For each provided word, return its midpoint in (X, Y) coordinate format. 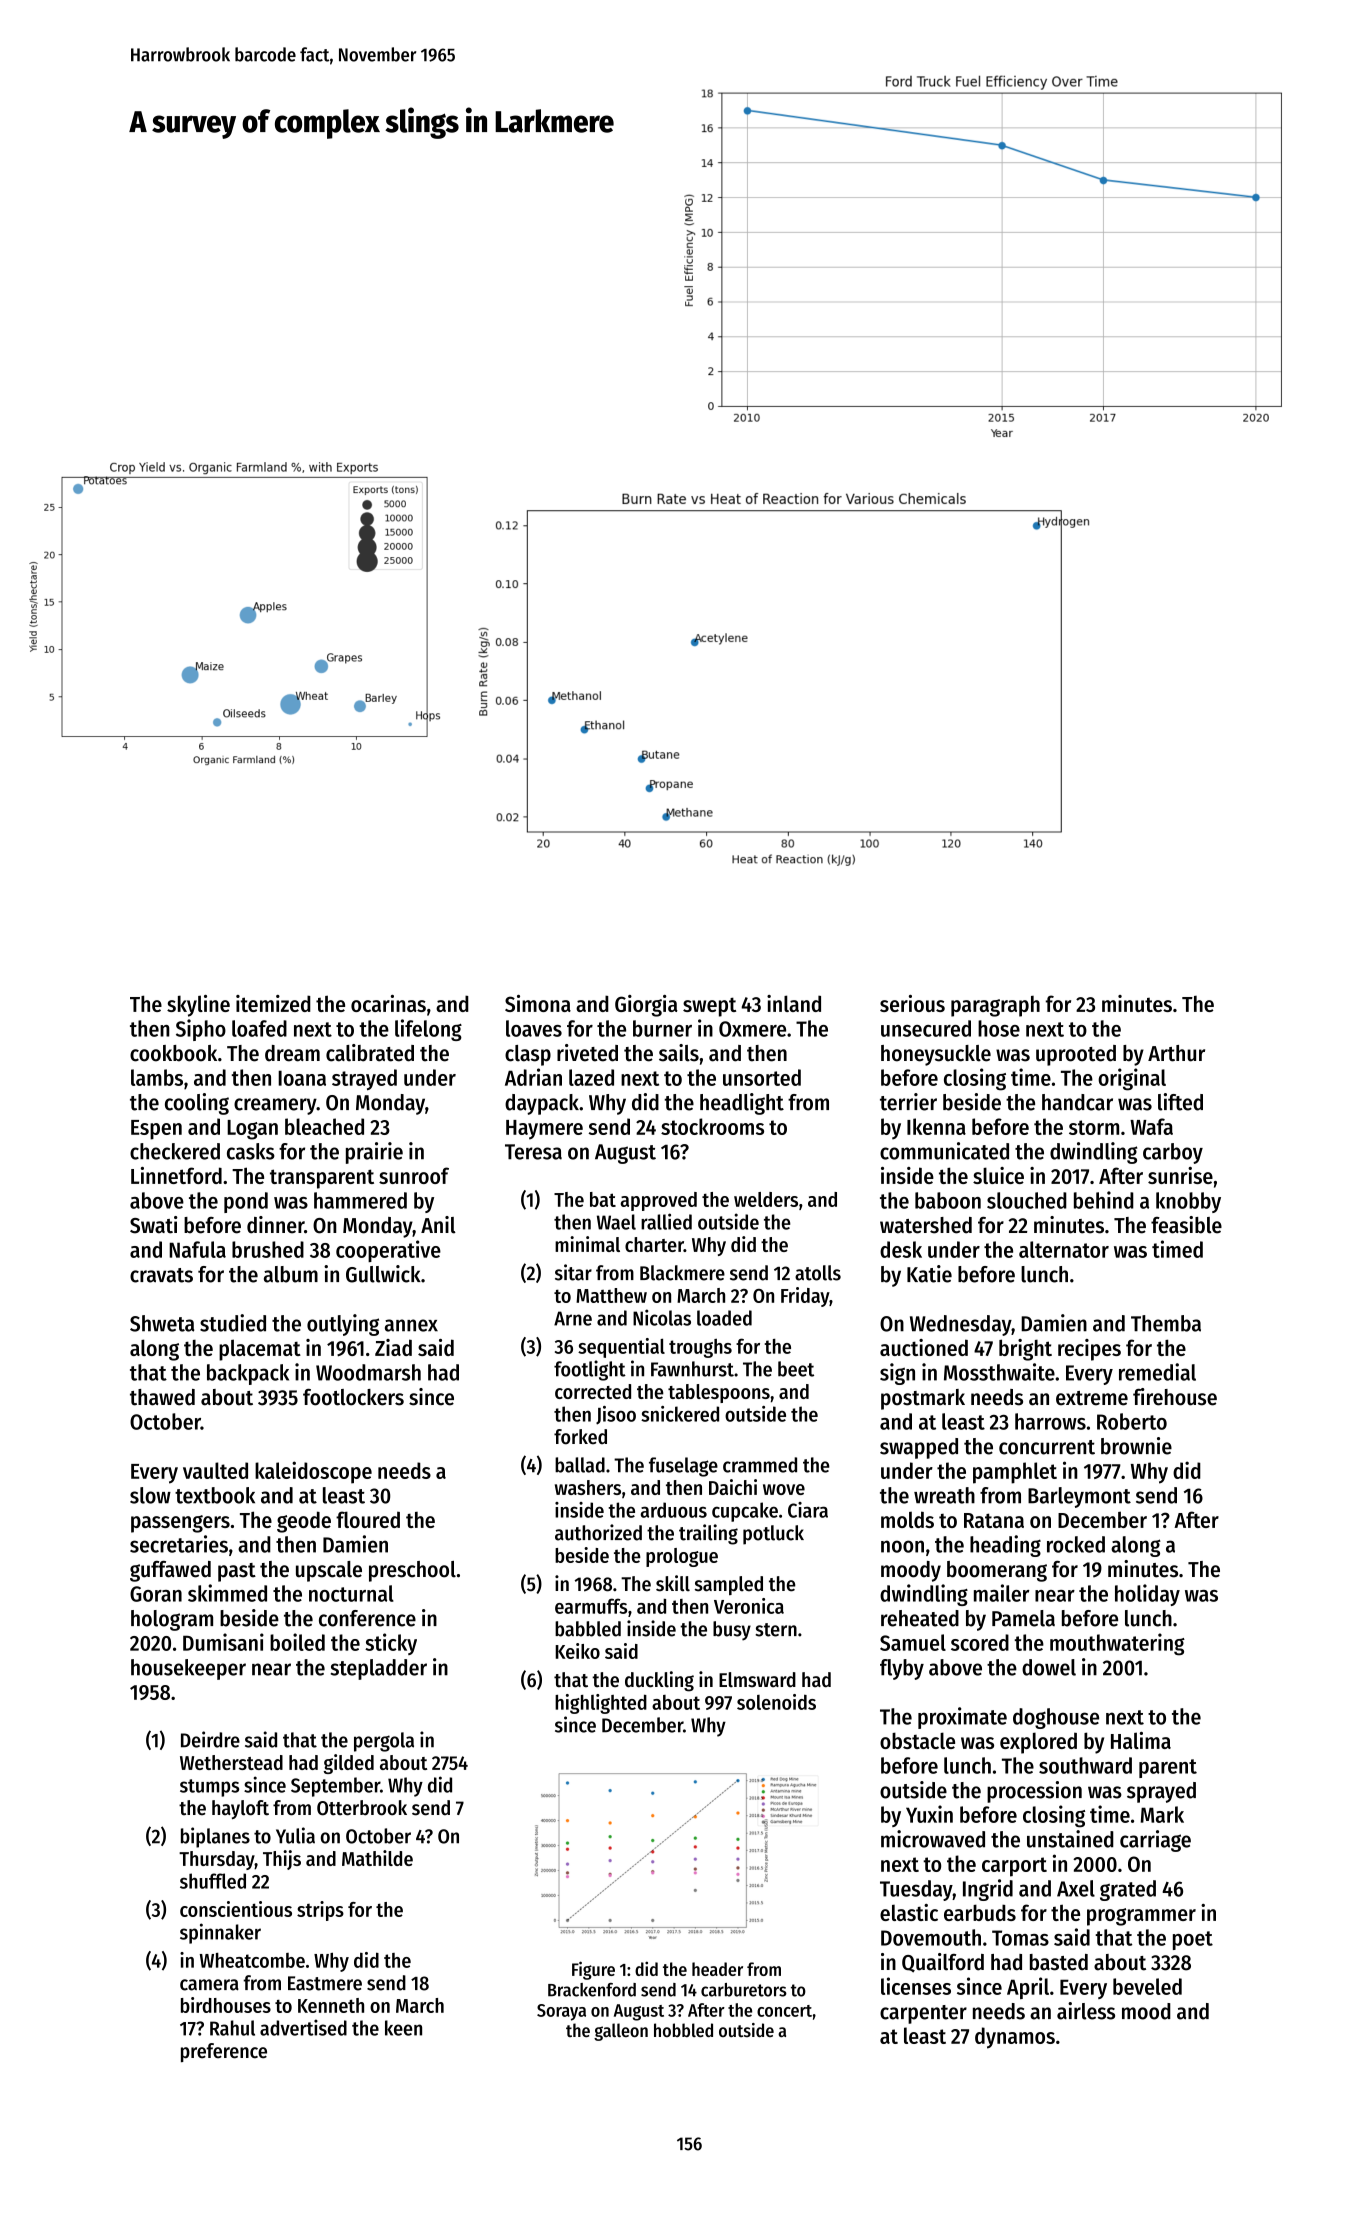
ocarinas (388, 1003)
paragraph (995, 1006)
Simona (538, 1003)
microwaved (933, 1839)
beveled (1147, 1986)
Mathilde (377, 1858)
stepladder (379, 1669)
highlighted (601, 1704)
